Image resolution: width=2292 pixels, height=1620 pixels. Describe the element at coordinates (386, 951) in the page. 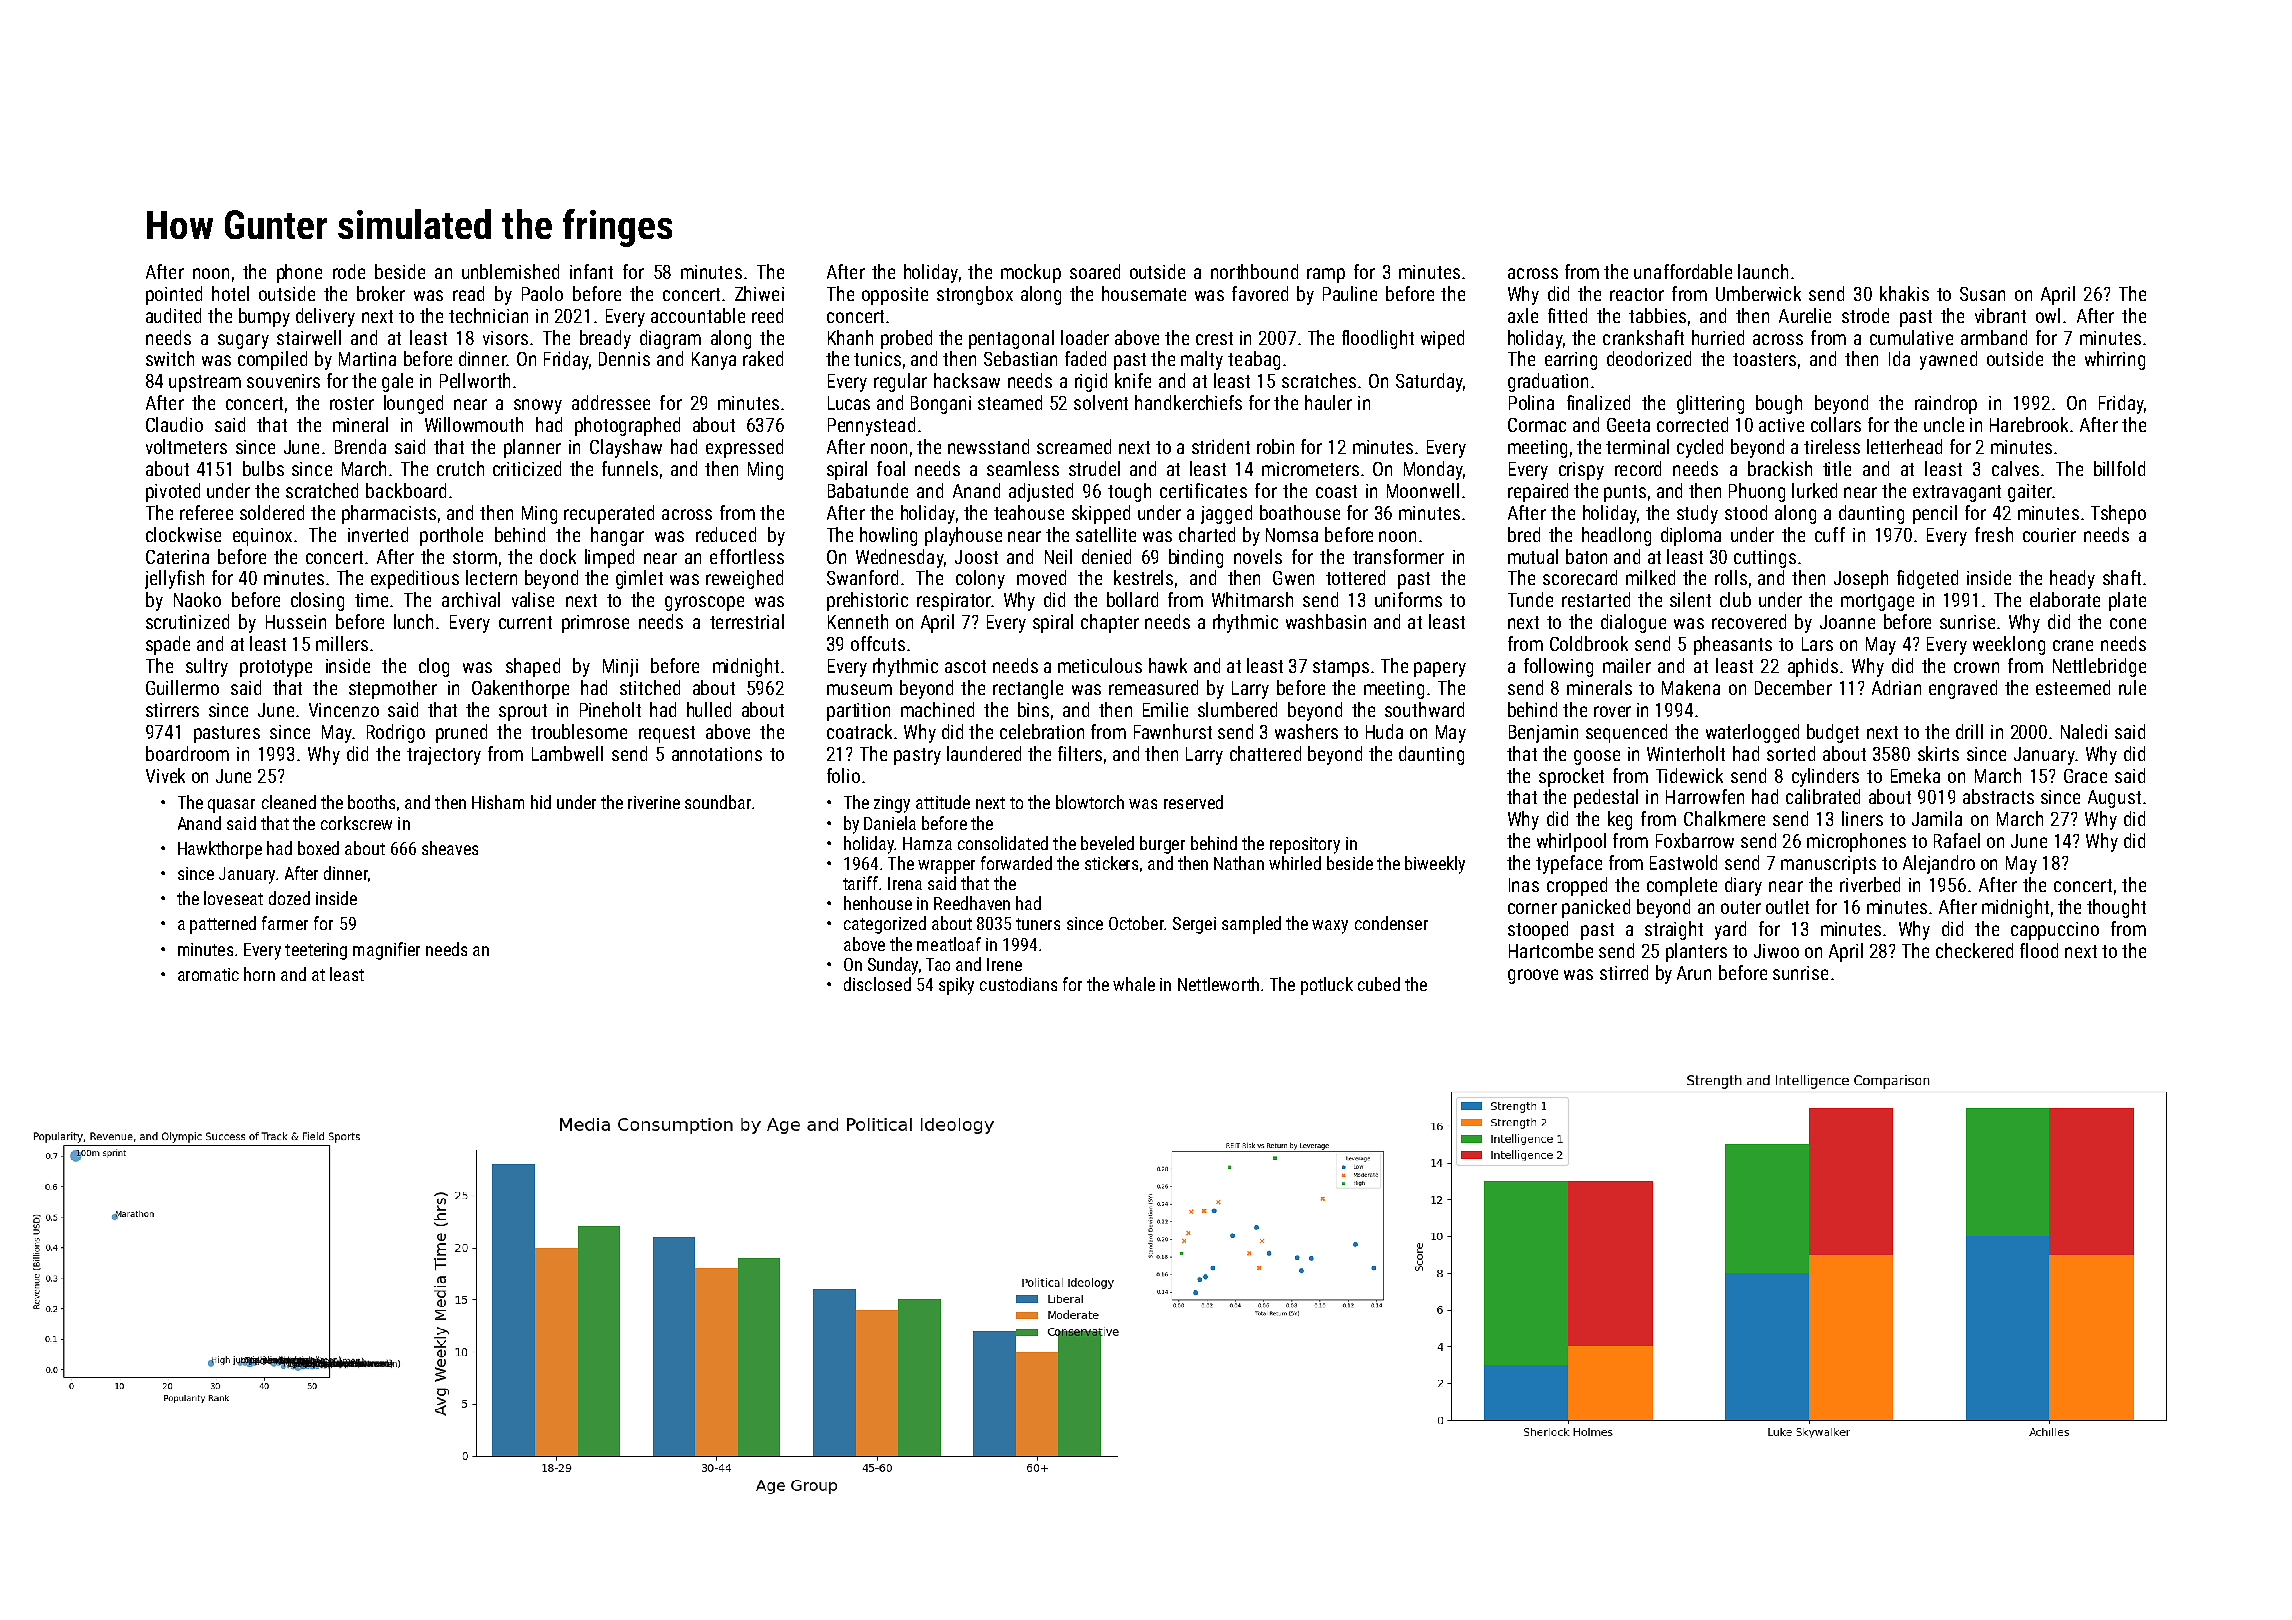

I see `magnifier` at that location.
